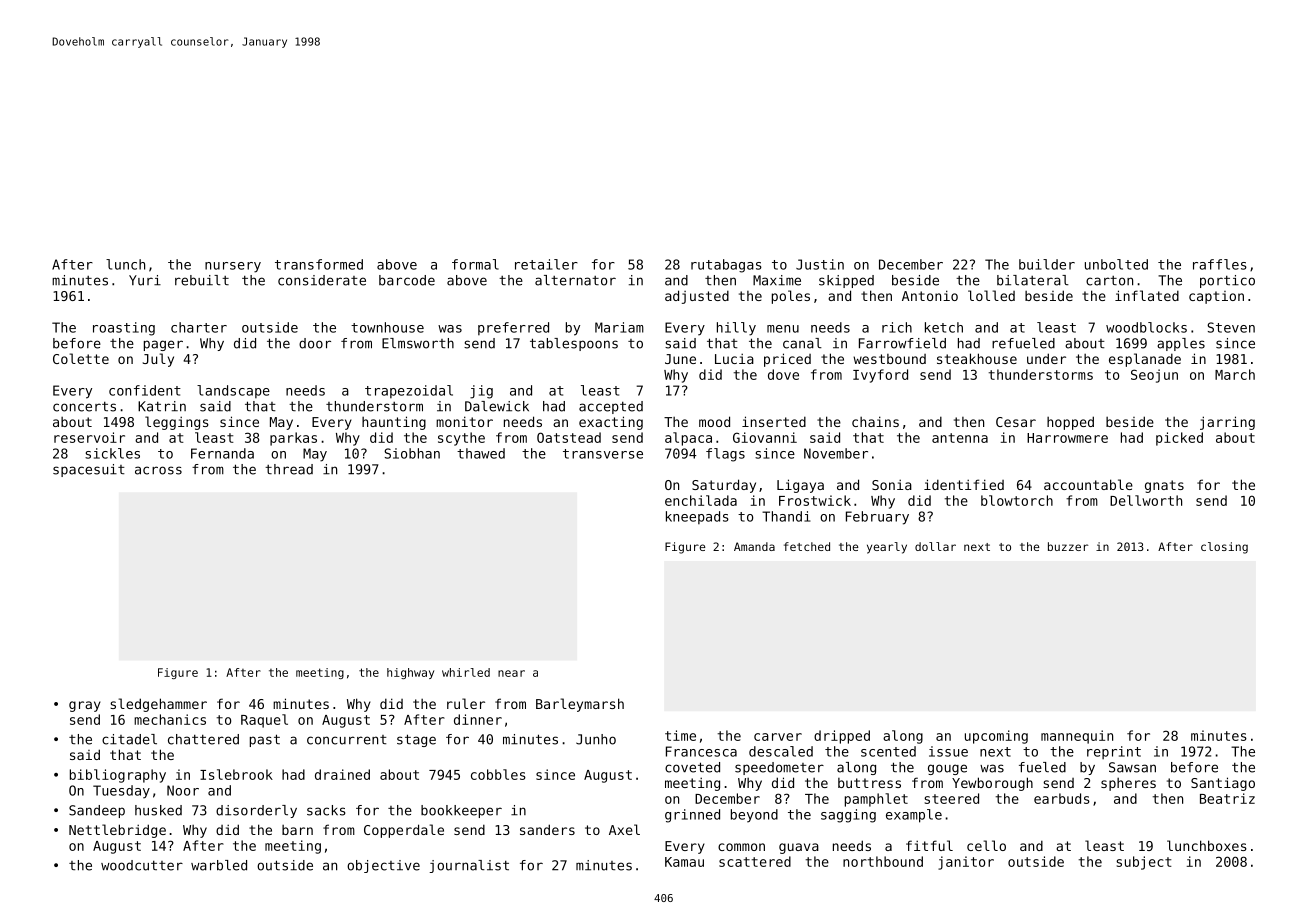 Image resolution: width=1308 pixels, height=924 pixels. What do you see at coordinates (1181, 344) in the screenshot?
I see `apples` at bounding box center [1181, 344].
